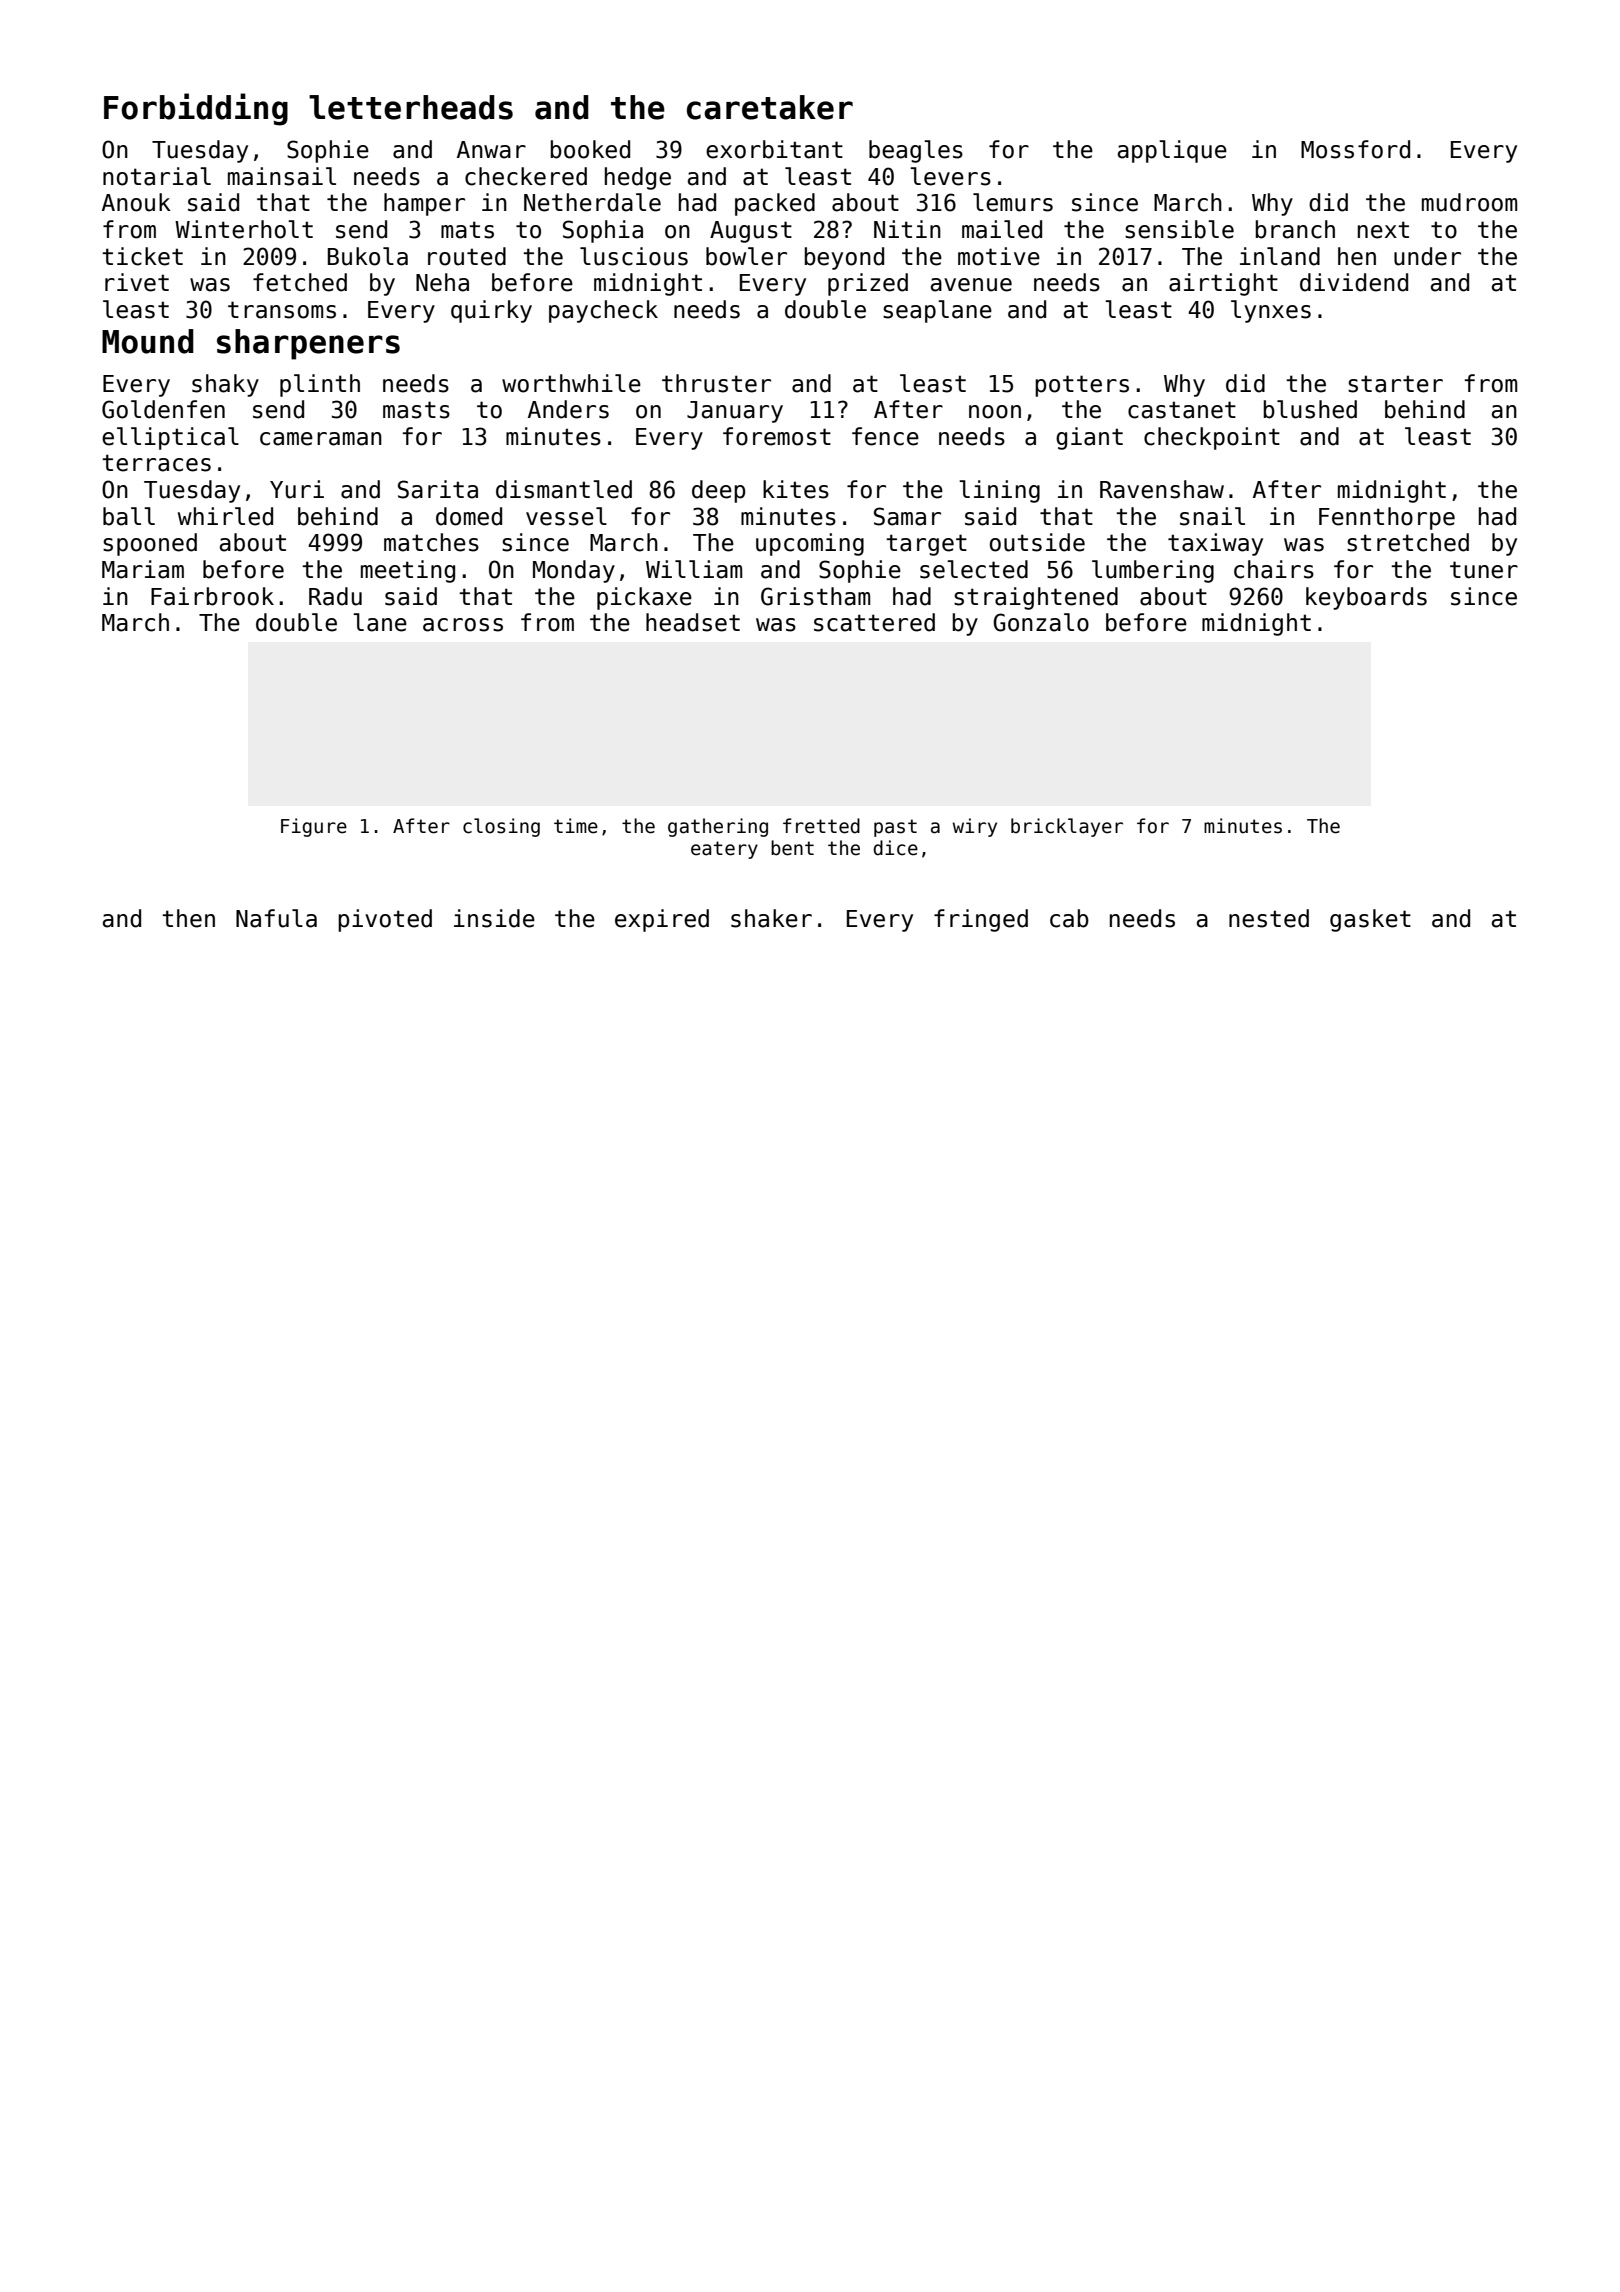 The image size is (1620, 2292). I want to click on taxiway, so click(1215, 544).
